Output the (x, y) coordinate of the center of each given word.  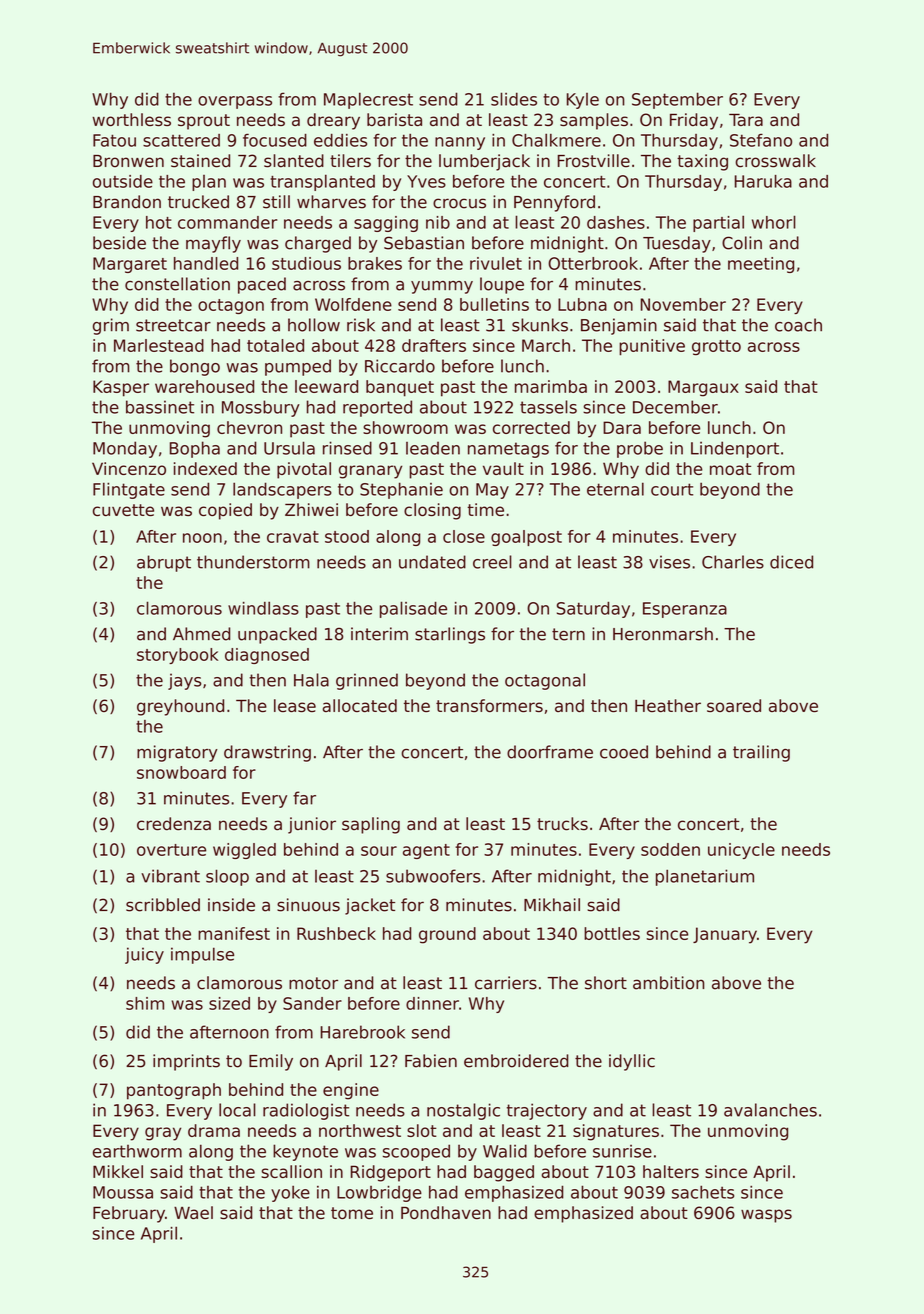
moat (730, 469)
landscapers (282, 490)
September (677, 100)
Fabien (431, 1061)
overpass (235, 102)
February (129, 1214)
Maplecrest (368, 100)
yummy (442, 287)
